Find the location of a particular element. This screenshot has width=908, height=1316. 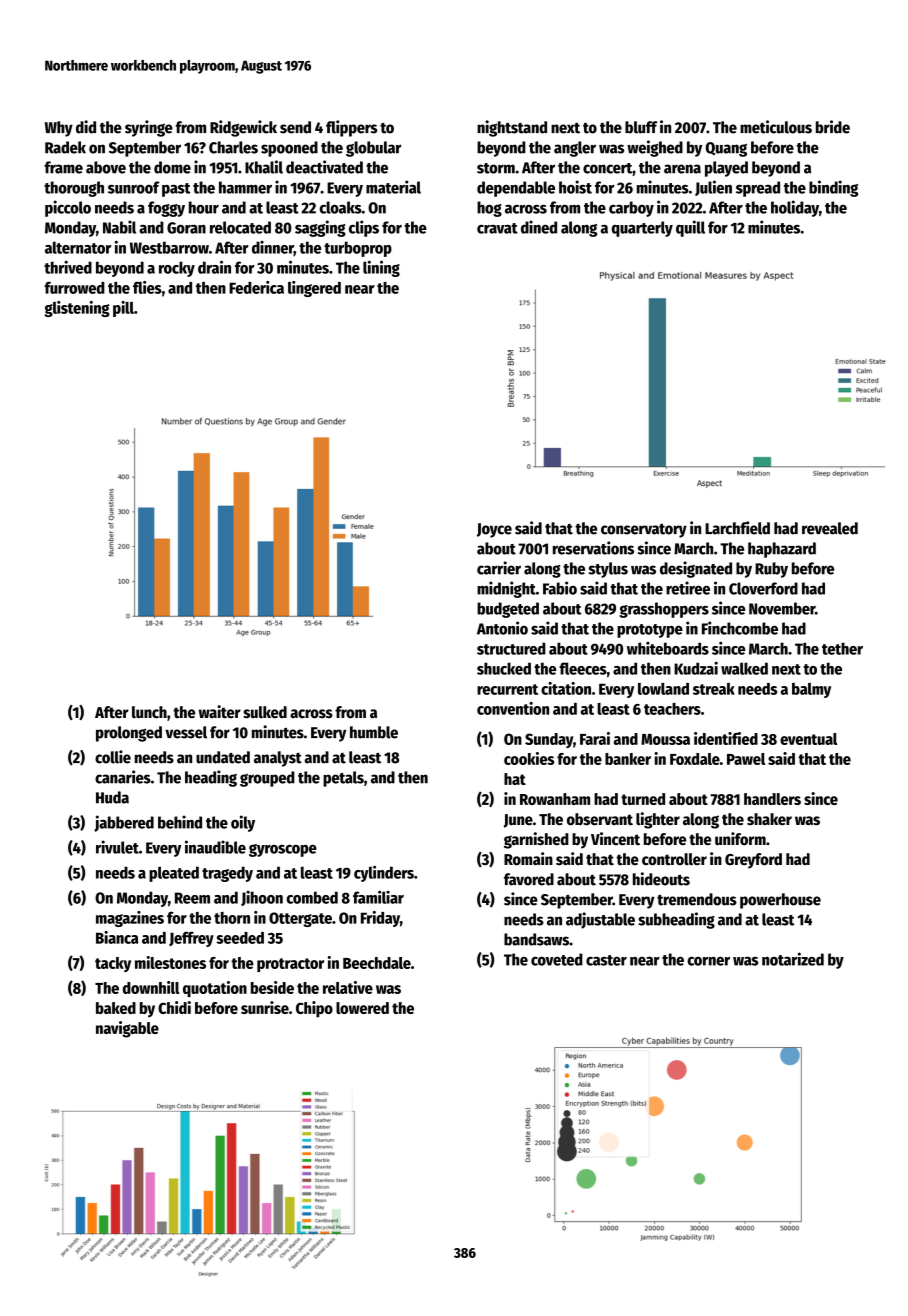

sunroof is located at coordinates (134, 187).
